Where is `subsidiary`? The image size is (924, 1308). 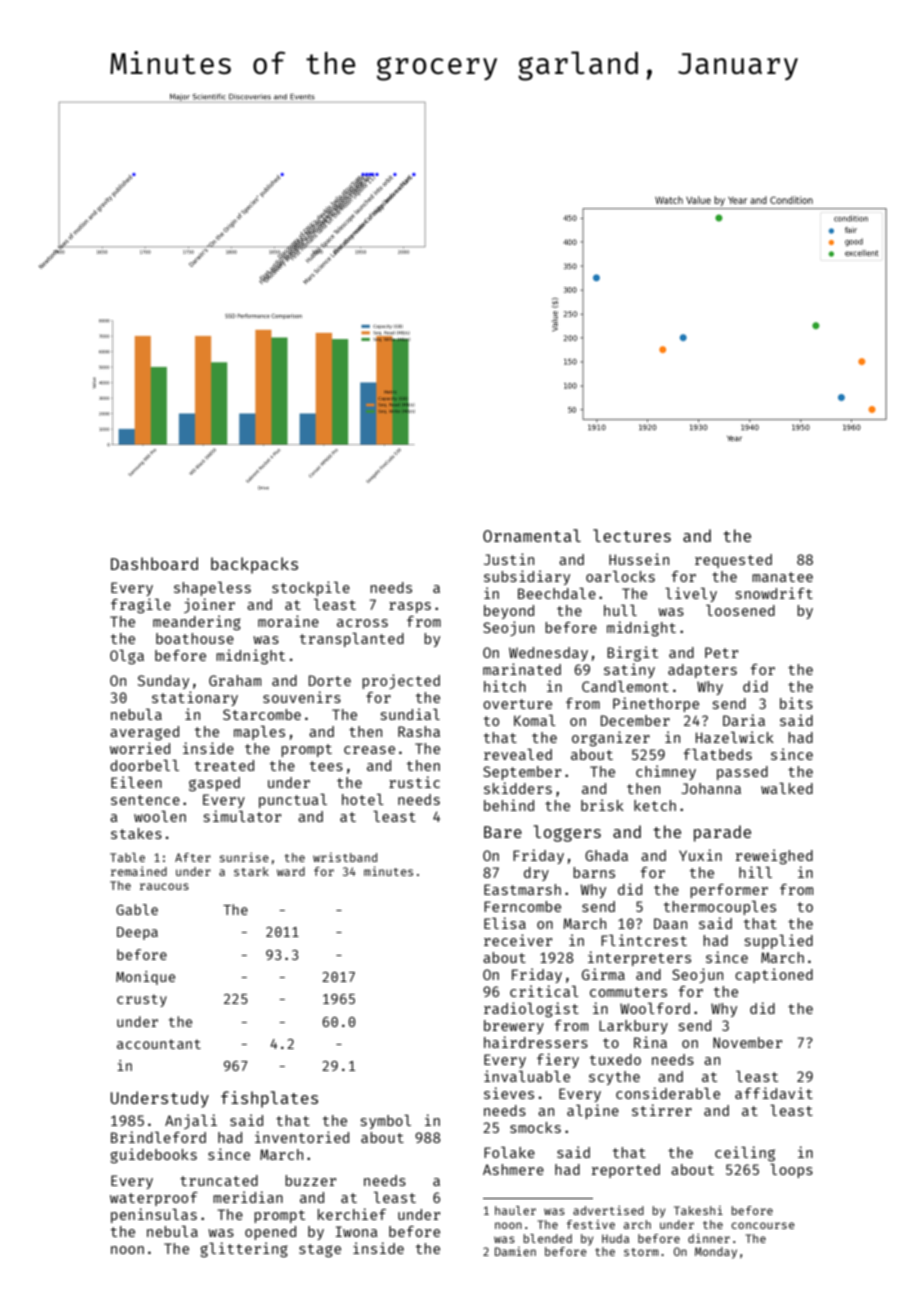 subsidiary is located at coordinates (527, 577).
